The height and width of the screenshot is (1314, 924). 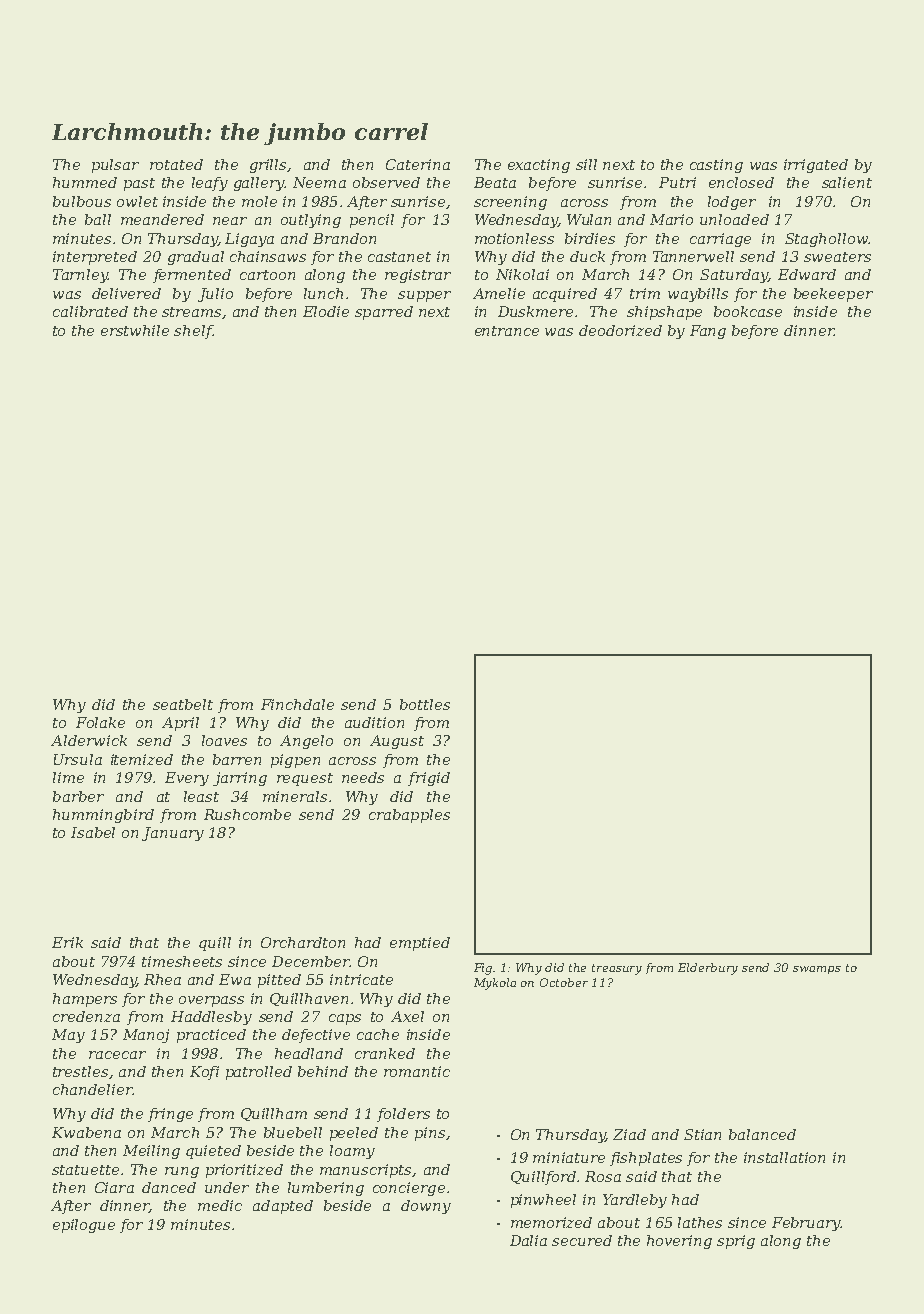 What do you see at coordinates (677, 182) in the screenshot?
I see `Putri` at bounding box center [677, 182].
